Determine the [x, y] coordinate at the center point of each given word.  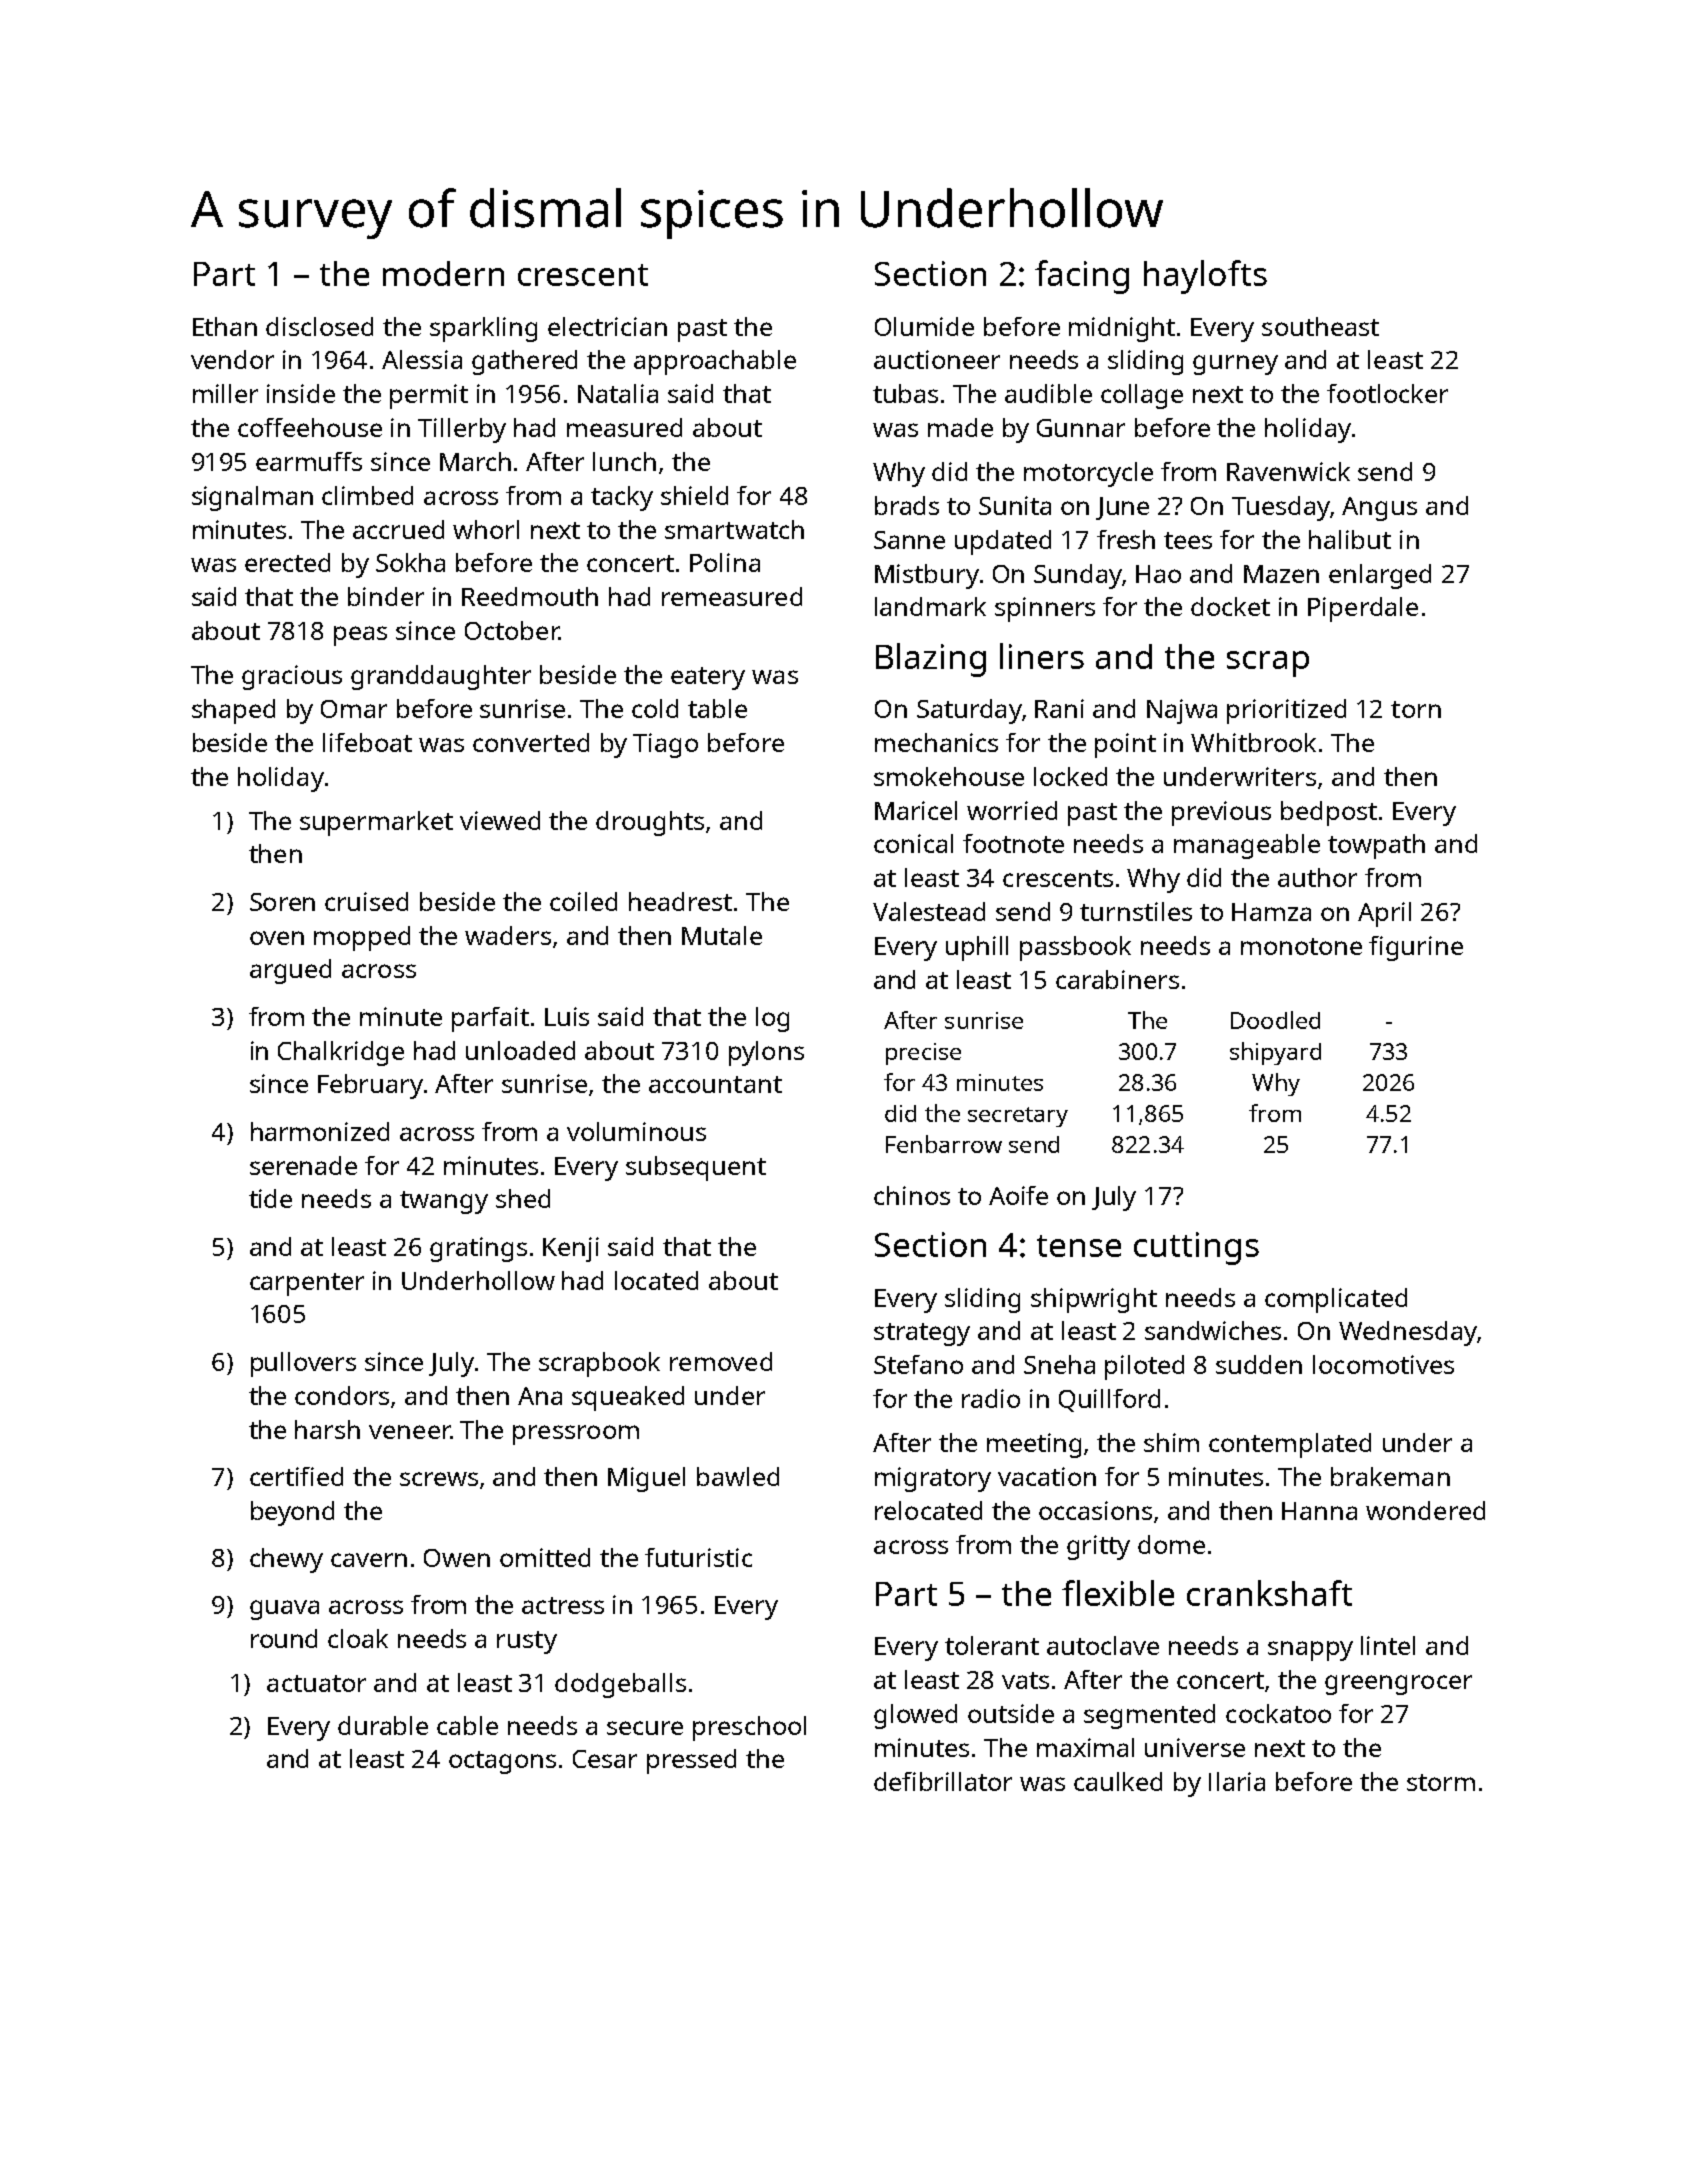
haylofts [1205, 277]
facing [1082, 277]
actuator [316, 1683]
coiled [583, 901]
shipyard [1275, 1053]
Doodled [1275, 1020]
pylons [766, 1053]
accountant [715, 1084]
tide [270, 1198]
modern [443, 273]
